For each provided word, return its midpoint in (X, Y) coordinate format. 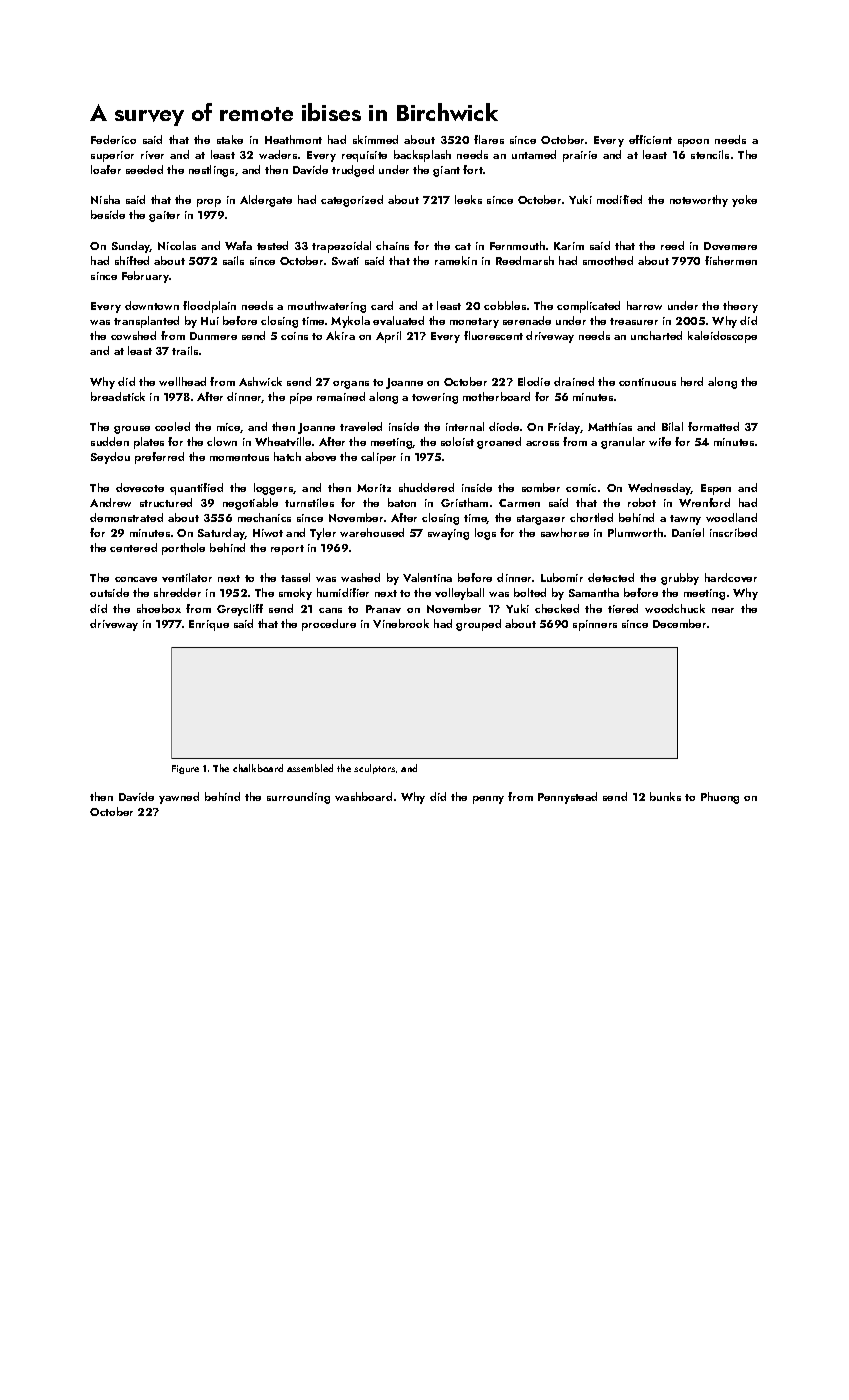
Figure (185, 769)
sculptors (374, 769)
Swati (345, 261)
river (152, 155)
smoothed (608, 260)
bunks (665, 796)
